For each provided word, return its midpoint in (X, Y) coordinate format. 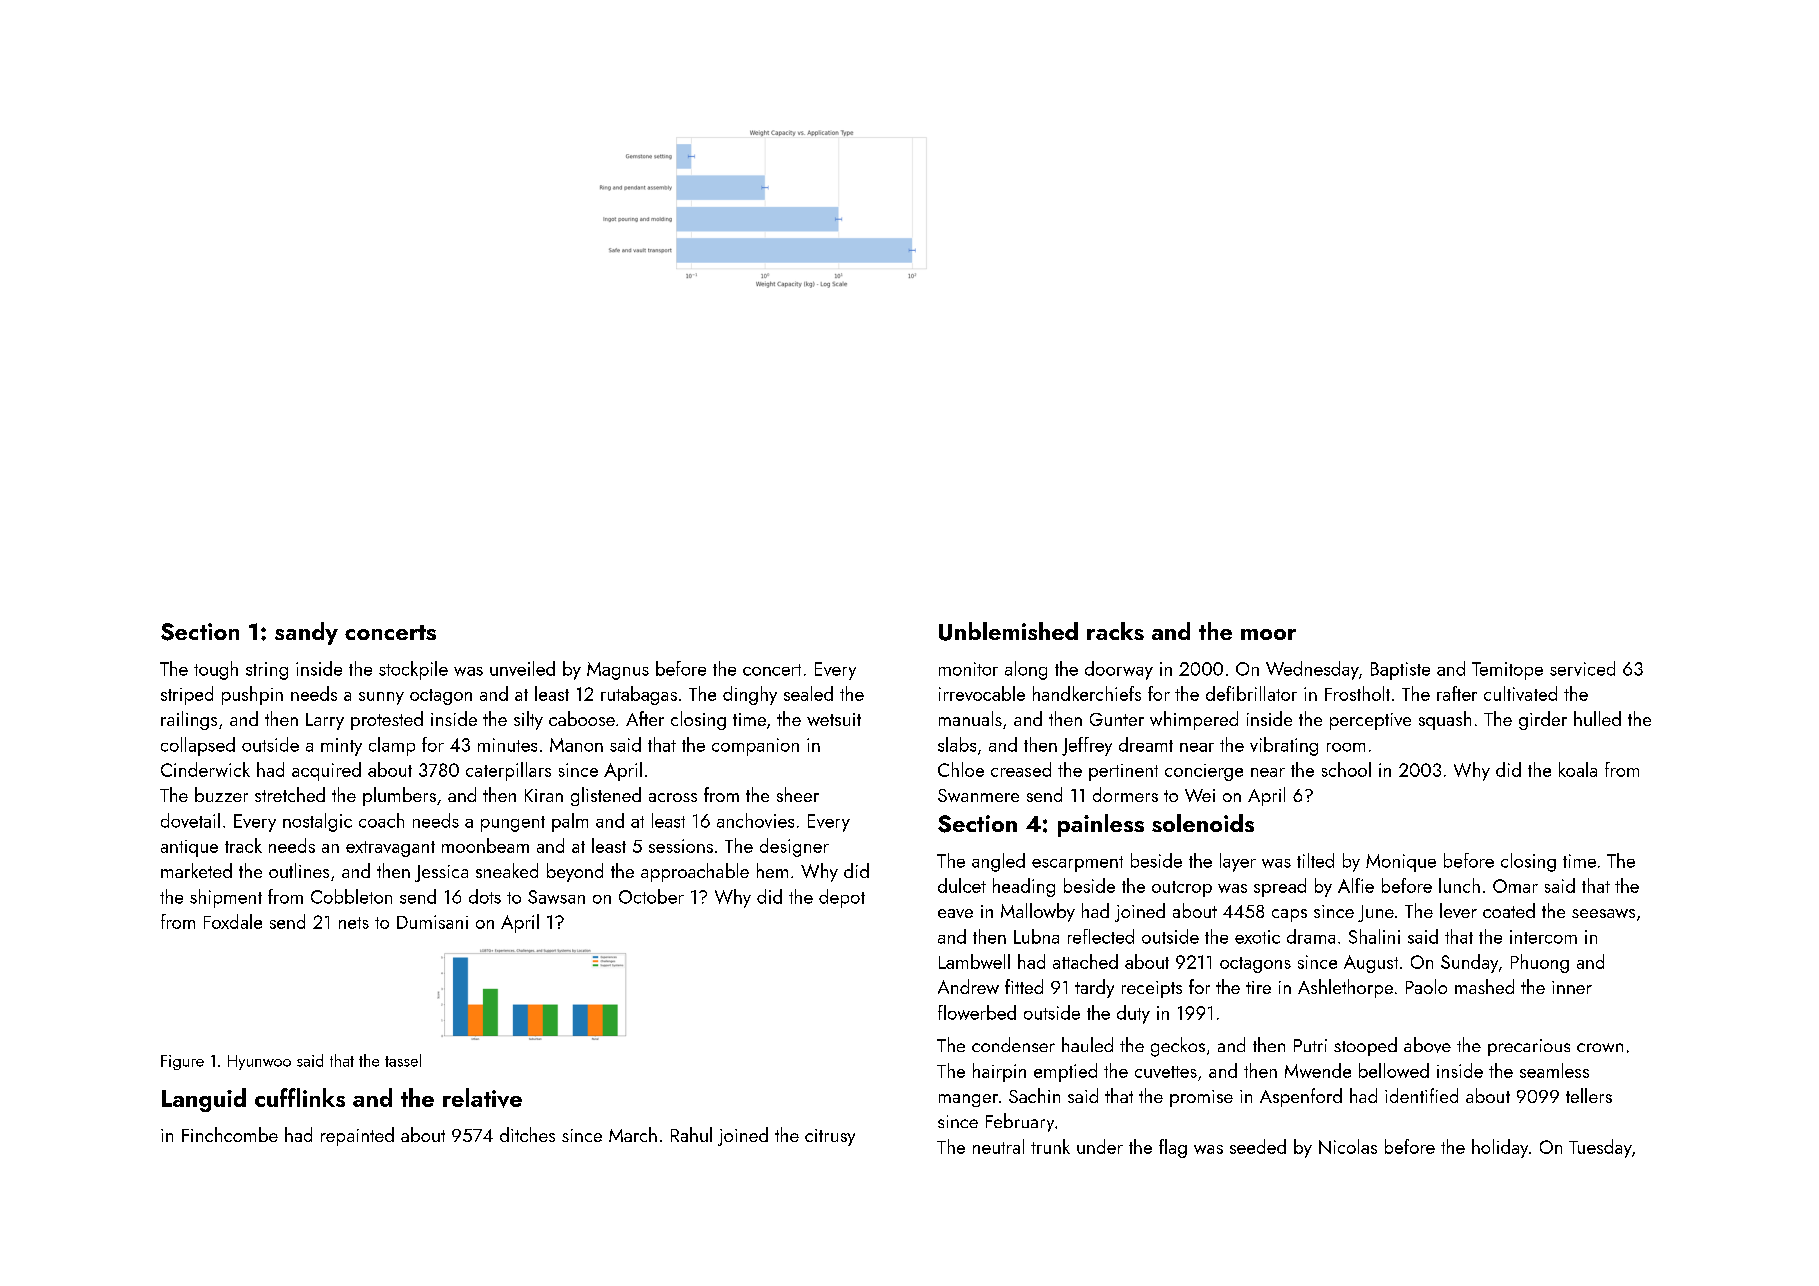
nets (354, 923)
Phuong (1540, 963)
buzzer (221, 794)
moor (1268, 634)
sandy (306, 633)
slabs (957, 744)
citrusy (830, 1137)
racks (1115, 631)
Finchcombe (230, 1134)
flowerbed (977, 1012)
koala (1578, 769)
